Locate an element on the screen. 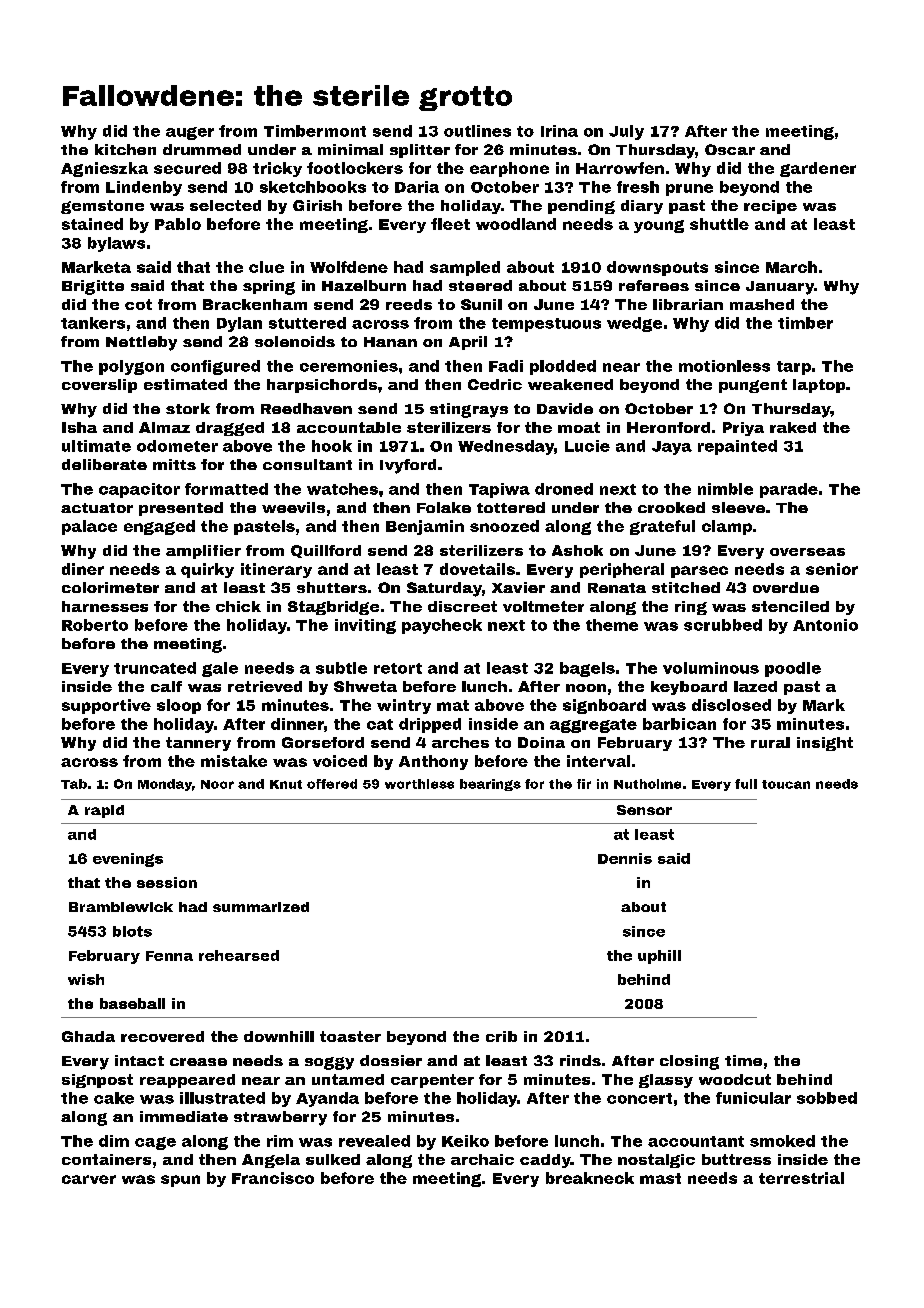 The width and height of the screenshot is (924, 1308). dim is located at coordinates (114, 1141).
